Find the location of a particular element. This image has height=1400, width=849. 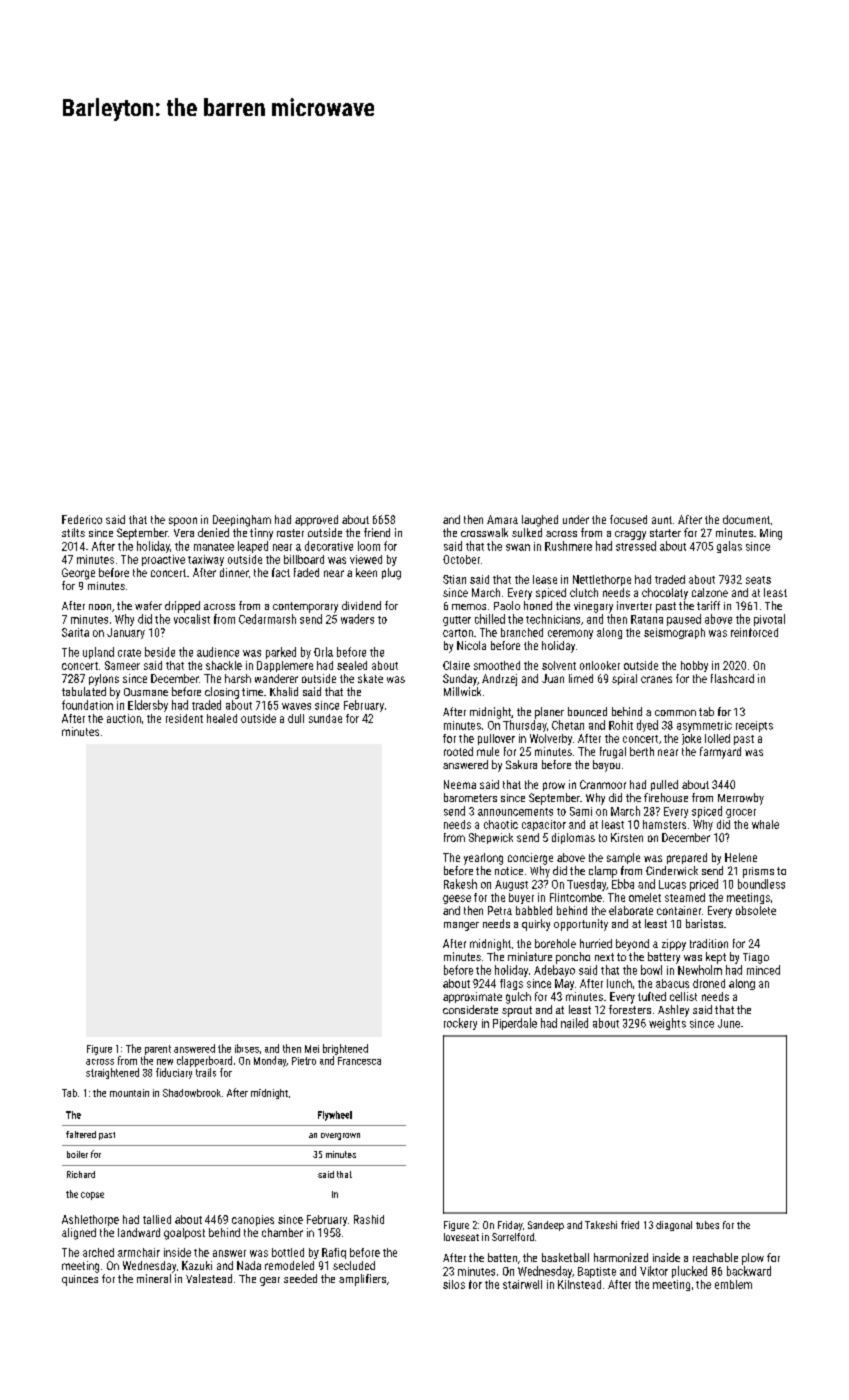

Friday is located at coordinates (510, 1226).
